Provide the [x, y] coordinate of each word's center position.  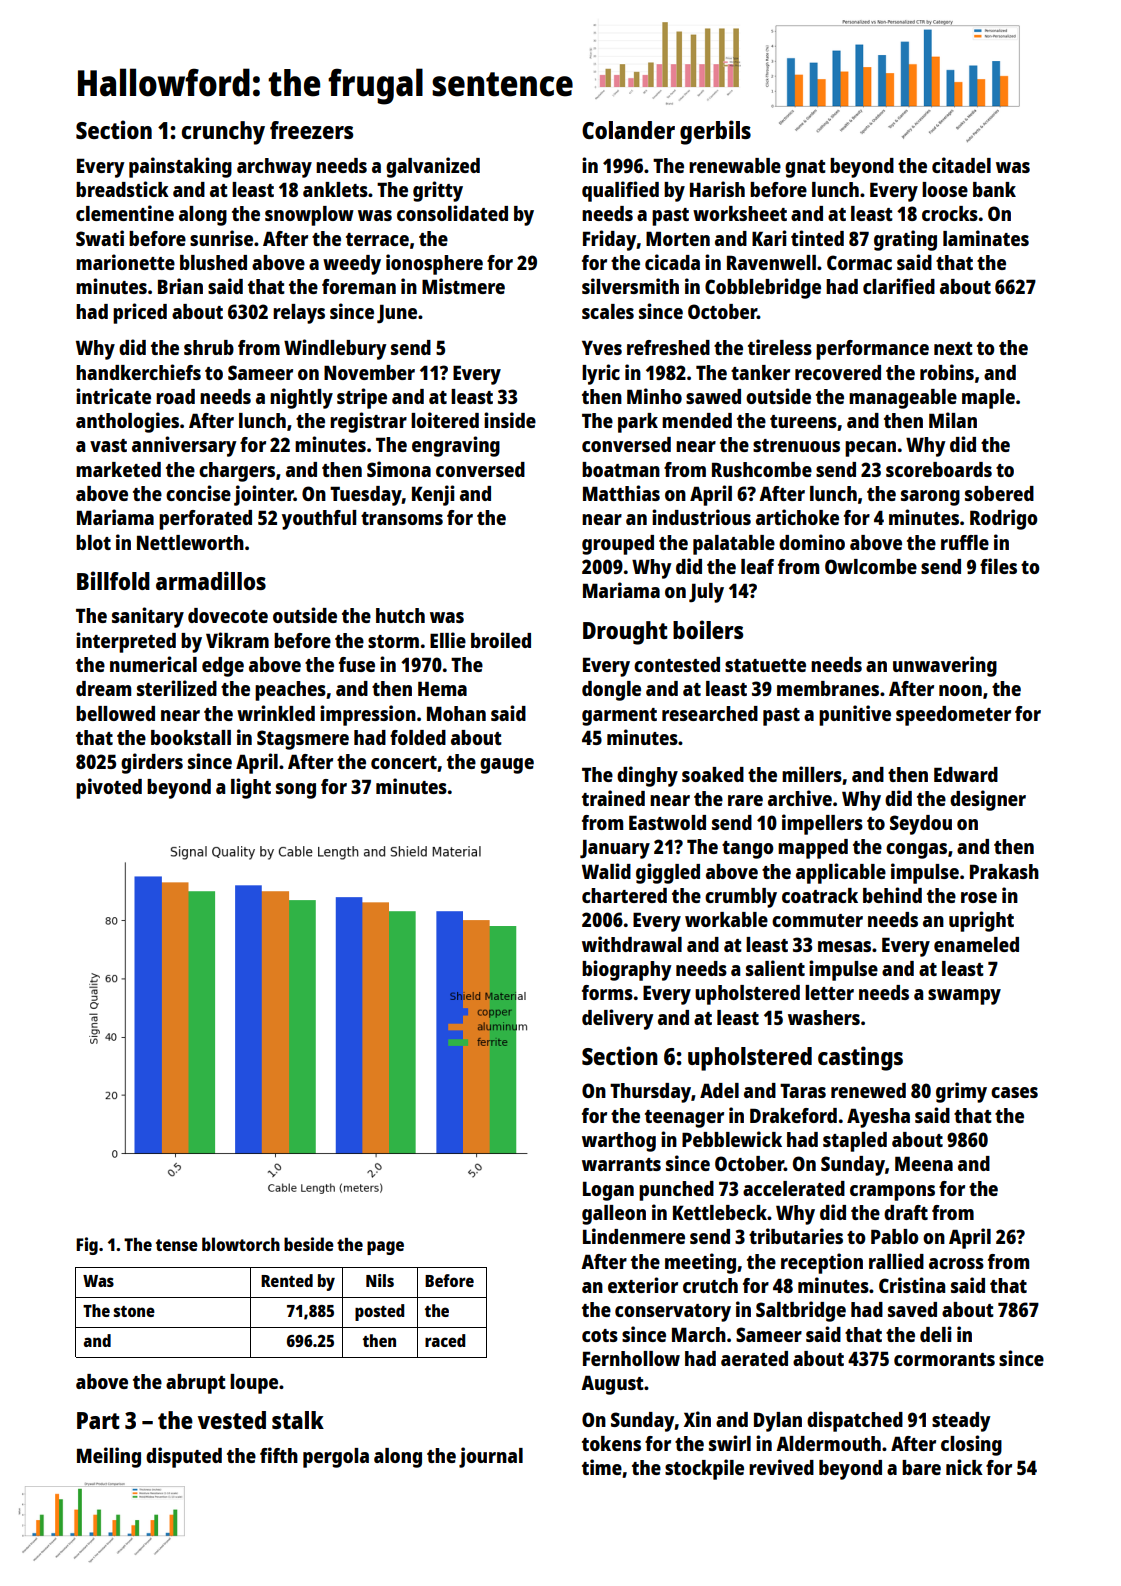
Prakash [1004, 871]
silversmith [630, 286]
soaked [713, 774]
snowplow [309, 216]
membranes [828, 688]
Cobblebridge [763, 288]
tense [177, 1245]
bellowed [115, 713]
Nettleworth [190, 542]
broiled [501, 640]
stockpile [704, 1469]
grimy [961, 1092]
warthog [619, 1142]
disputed [184, 1457]
